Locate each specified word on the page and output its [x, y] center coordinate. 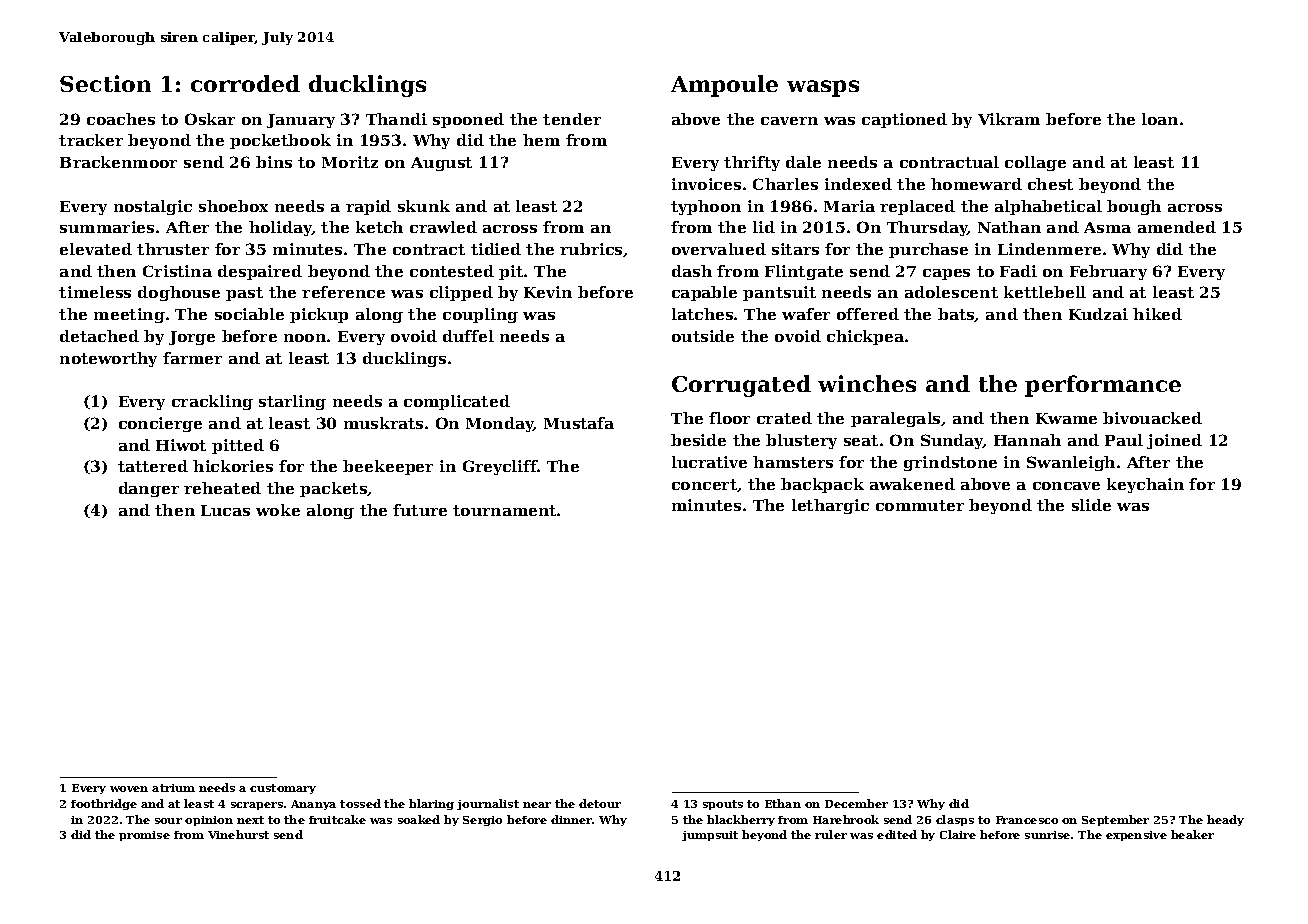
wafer [806, 314]
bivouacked [1152, 418]
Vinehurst [238, 834]
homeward [976, 184]
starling [292, 402]
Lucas [225, 510]
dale [803, 162]
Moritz [350, 162]
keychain [1145, 485]
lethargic [830, 506]
